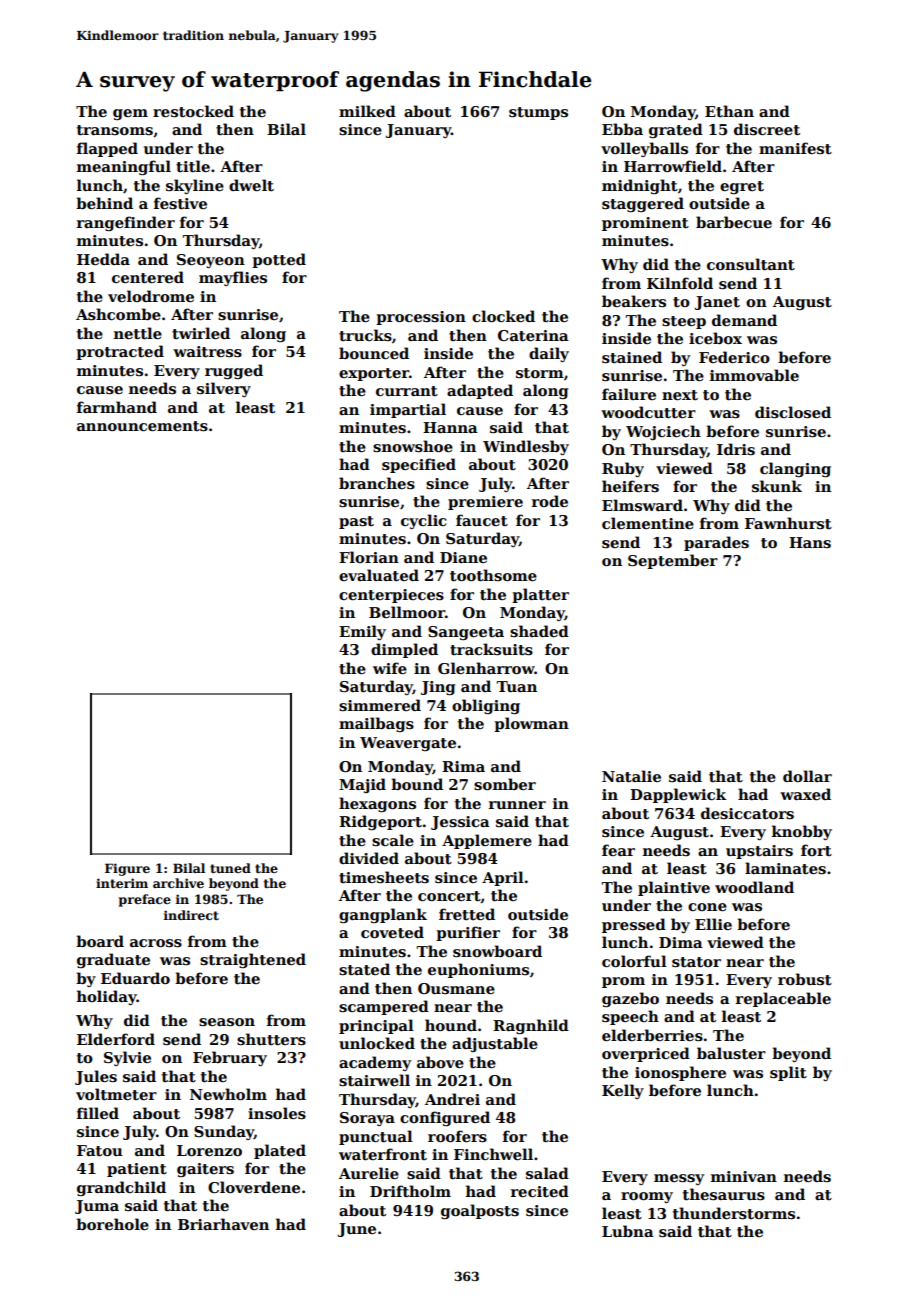 This screenshot has height=1316, width=908. What do you see at coordinates (751, 264) in the screenshot?
I see `consultant` at bounding box center [751, 264].
